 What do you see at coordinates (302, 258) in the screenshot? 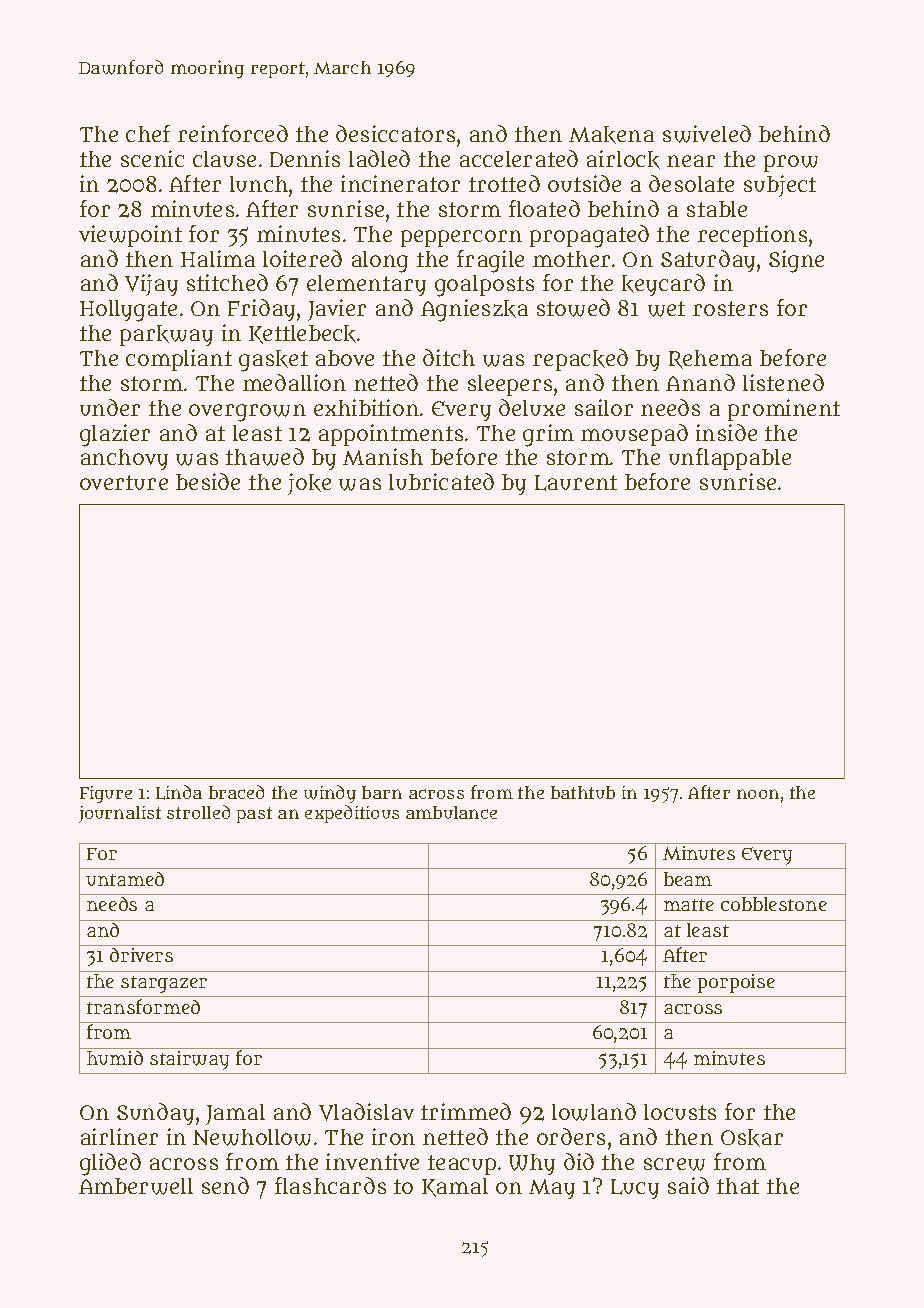
I see `loitered` at bounding box center [302, 258].
